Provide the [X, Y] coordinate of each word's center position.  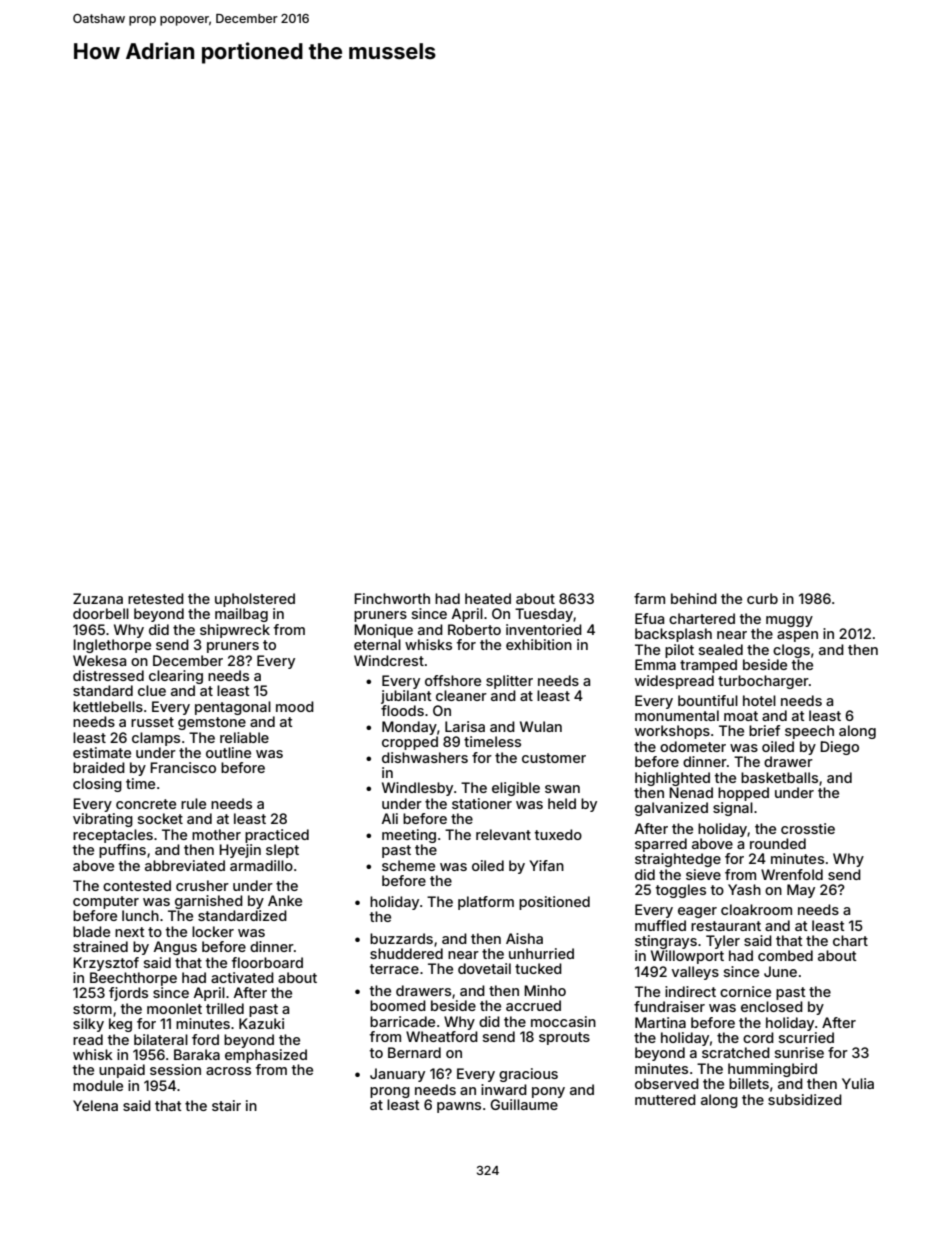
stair [226, 1105]
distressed [108, 675]
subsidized [805, 1099]
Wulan [541, 726]
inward [504, 1089]
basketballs [779, 777]
